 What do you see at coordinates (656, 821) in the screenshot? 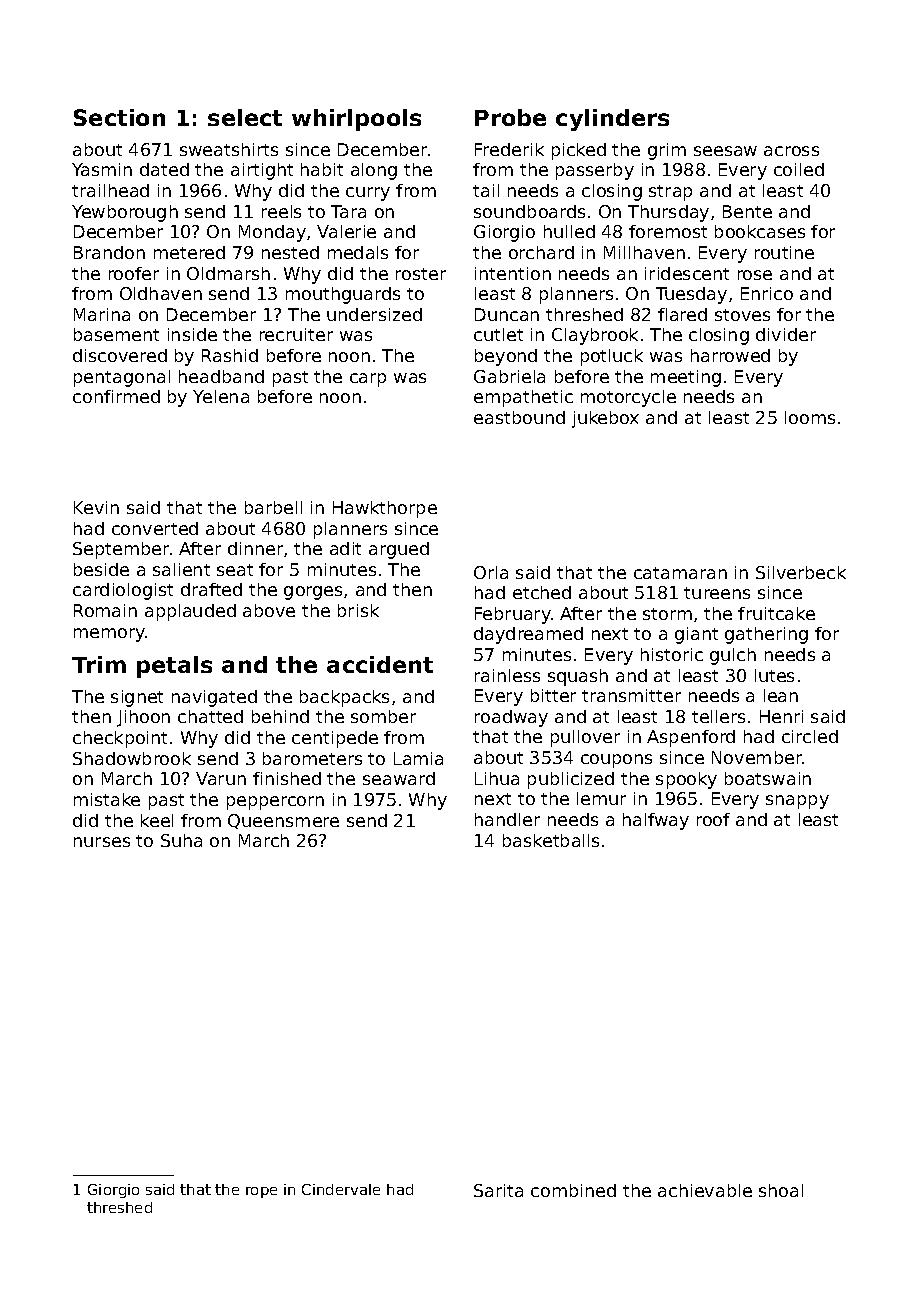
I see `halfway` at bounding box center [656, 821].
